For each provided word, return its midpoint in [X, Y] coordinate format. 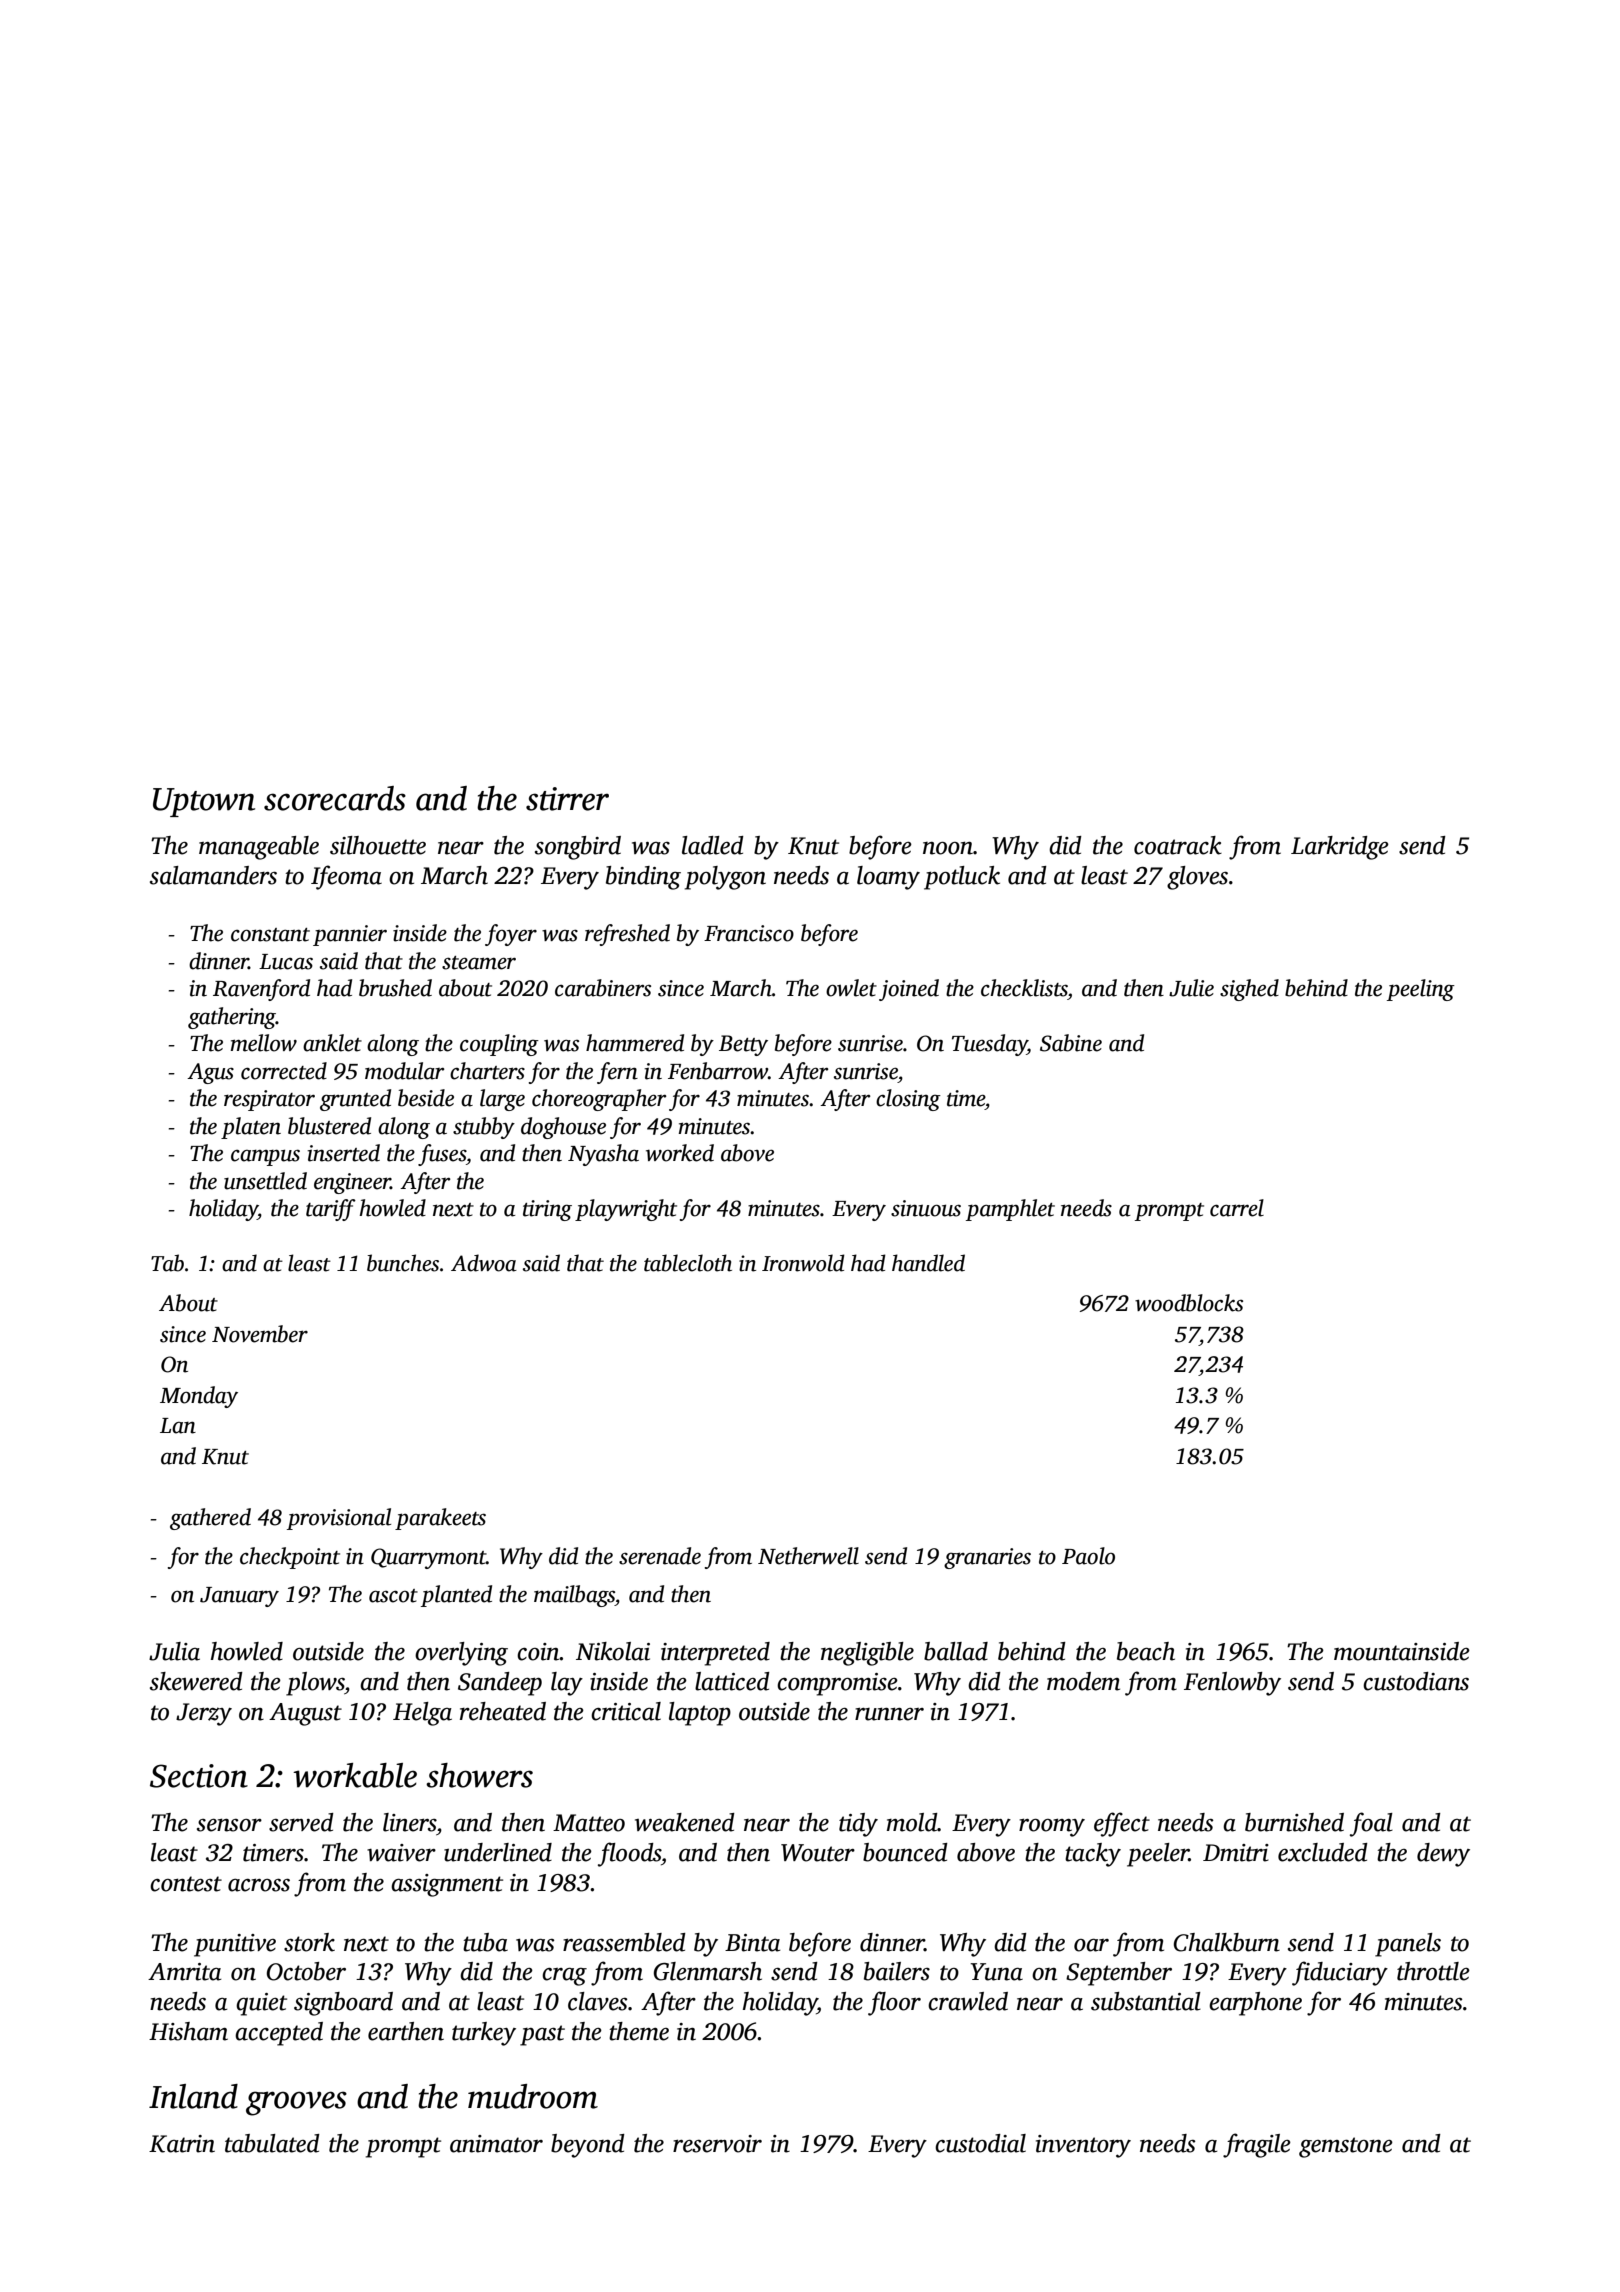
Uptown [204, 802]
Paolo [1088, 1556]
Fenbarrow [718, 1071]
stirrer [567, 799]
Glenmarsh [708, 1971]
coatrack [1178, 845]
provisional [339, 1519]
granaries [987, 1558]
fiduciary [1340, 1973]
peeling [1421, 990]
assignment [447, 1885]
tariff [331, 1210]
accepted [279, 2034]
